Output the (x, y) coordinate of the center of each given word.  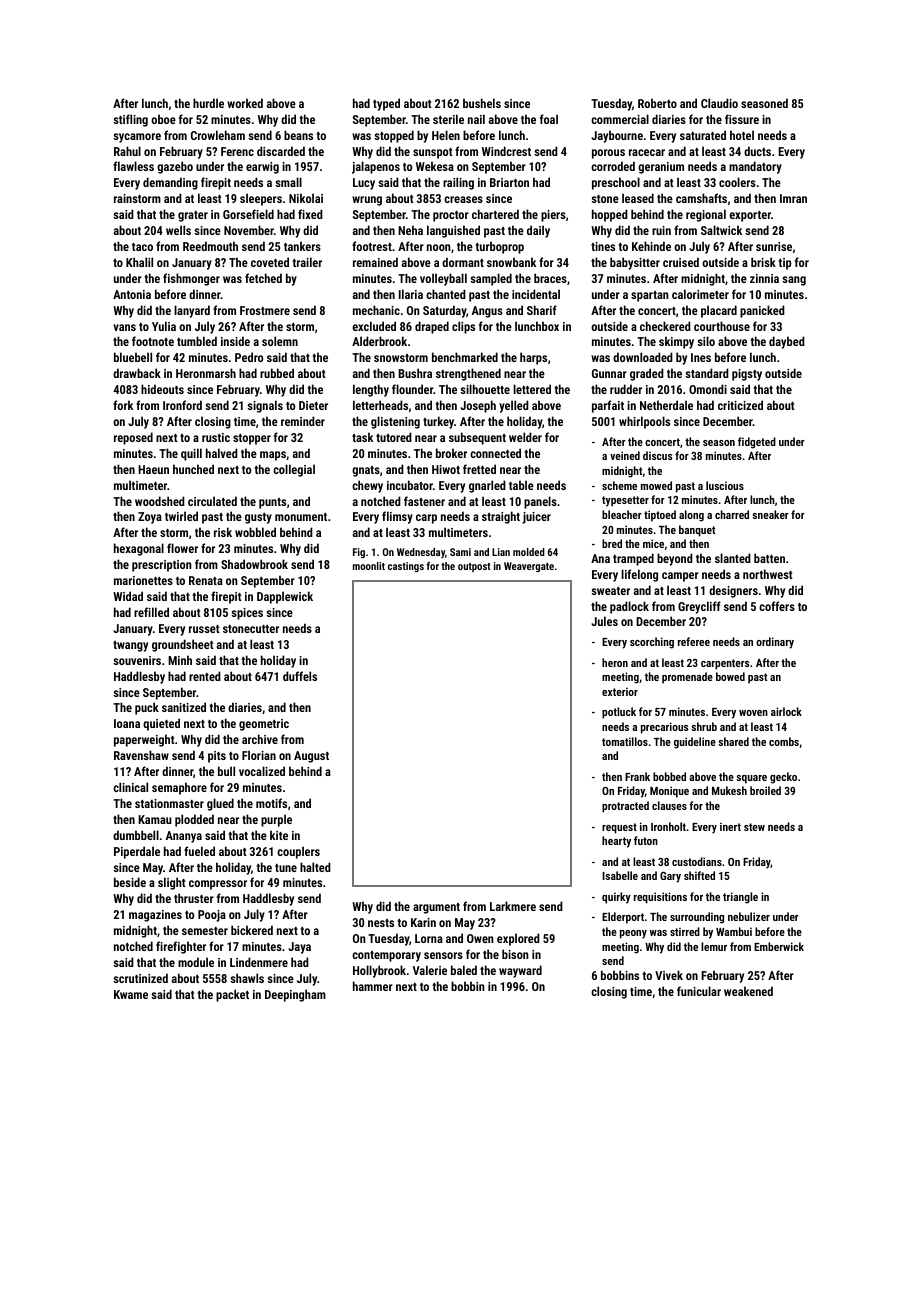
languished (453, 231)
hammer (373, 986)
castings (406, 567)
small (288, 182)
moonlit (369, 566)
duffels (300, 676)
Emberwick (779, 946)
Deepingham (295, 995)
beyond (675, 559)
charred (732, 514)
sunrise (774, 246)
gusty (258, 518)
